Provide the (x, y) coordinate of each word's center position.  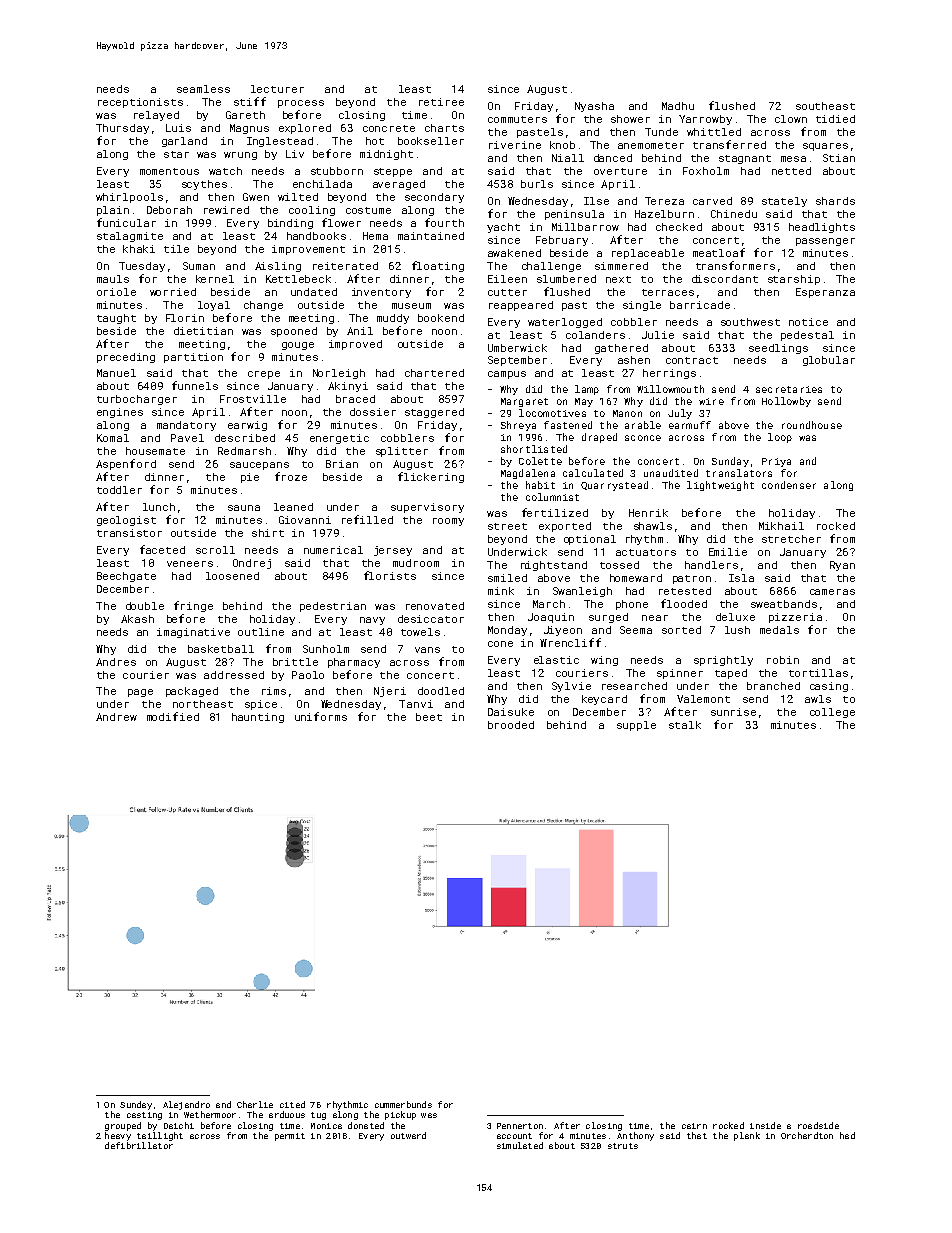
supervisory (427, 508)
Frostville (253, 399)
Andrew (116, 717)
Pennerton (520, 1126)
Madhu (678, 106)
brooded (511, 725)
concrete (389, 128)
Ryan (842, 566)
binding (290, 224)
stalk (685, 725)
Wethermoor (210, 1114)
